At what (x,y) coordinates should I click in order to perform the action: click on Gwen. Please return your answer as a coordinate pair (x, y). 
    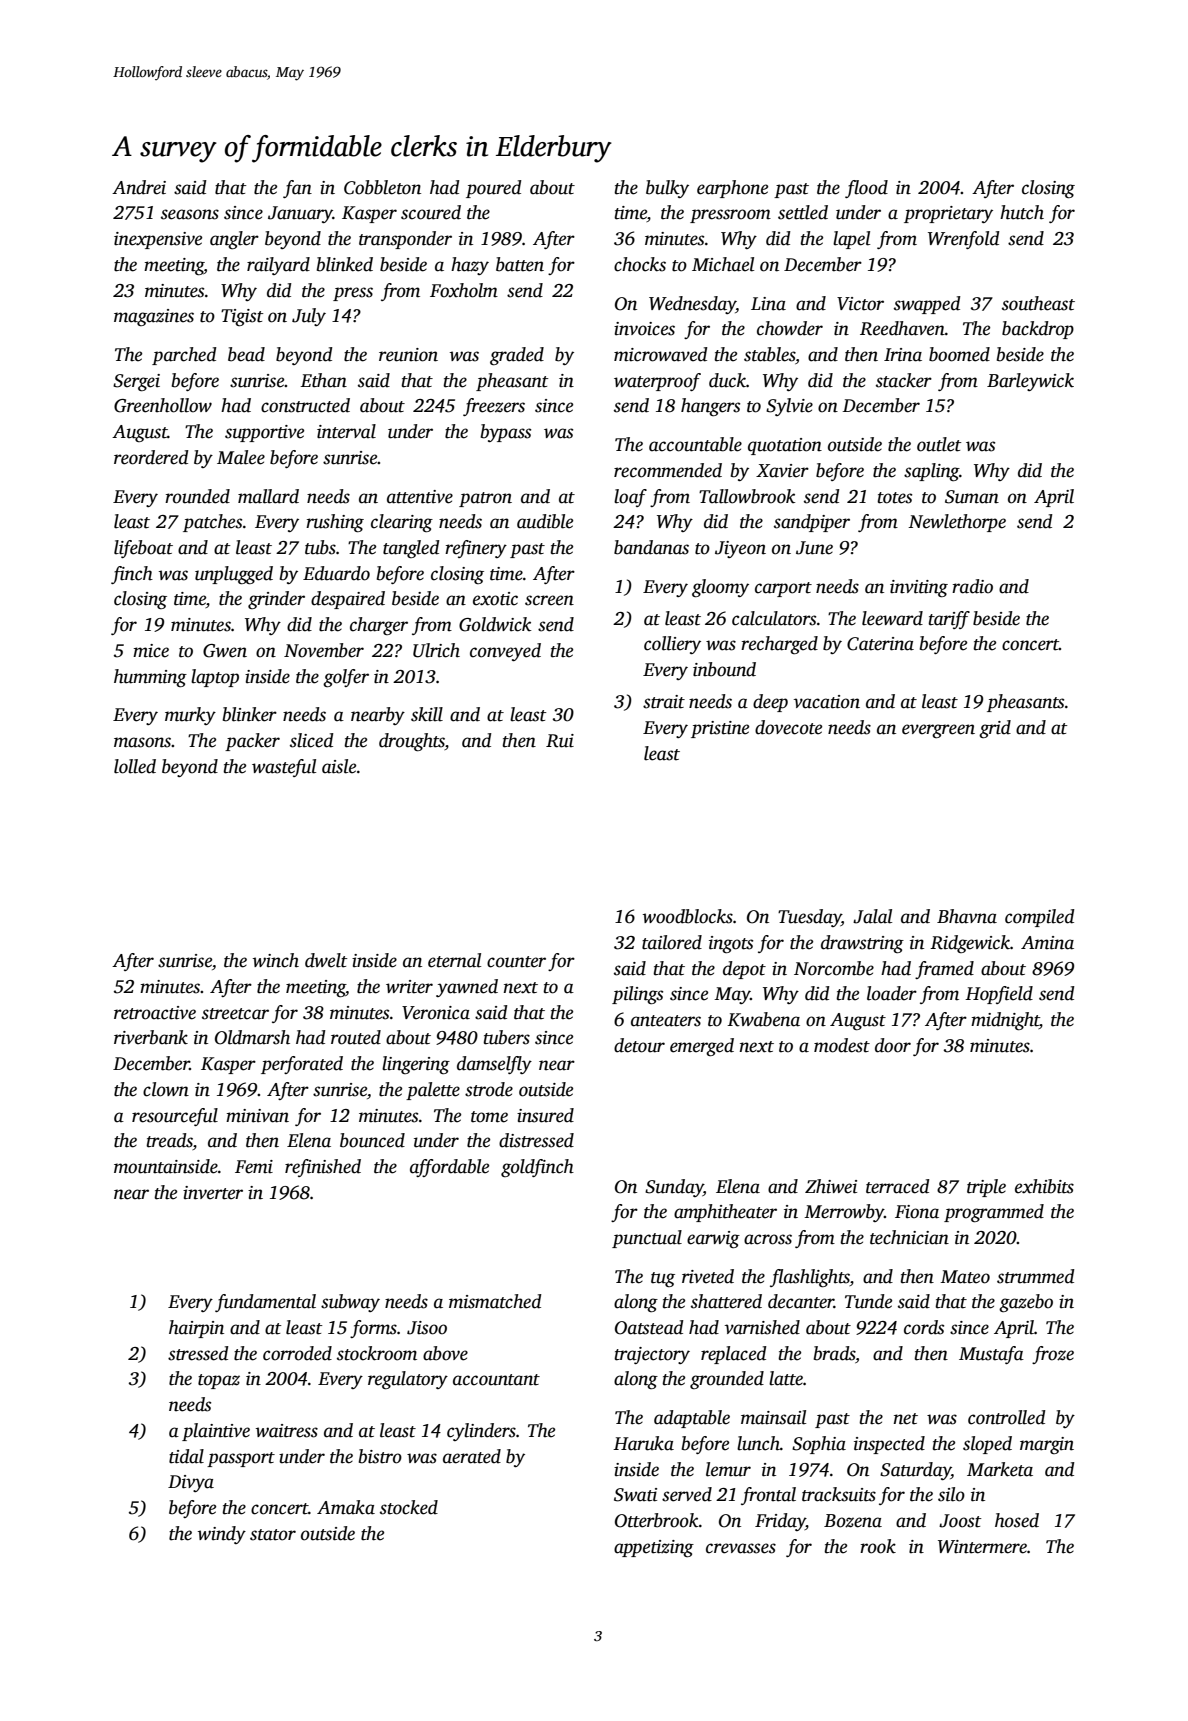
    Looking at the image, I should click on (225, 651).
